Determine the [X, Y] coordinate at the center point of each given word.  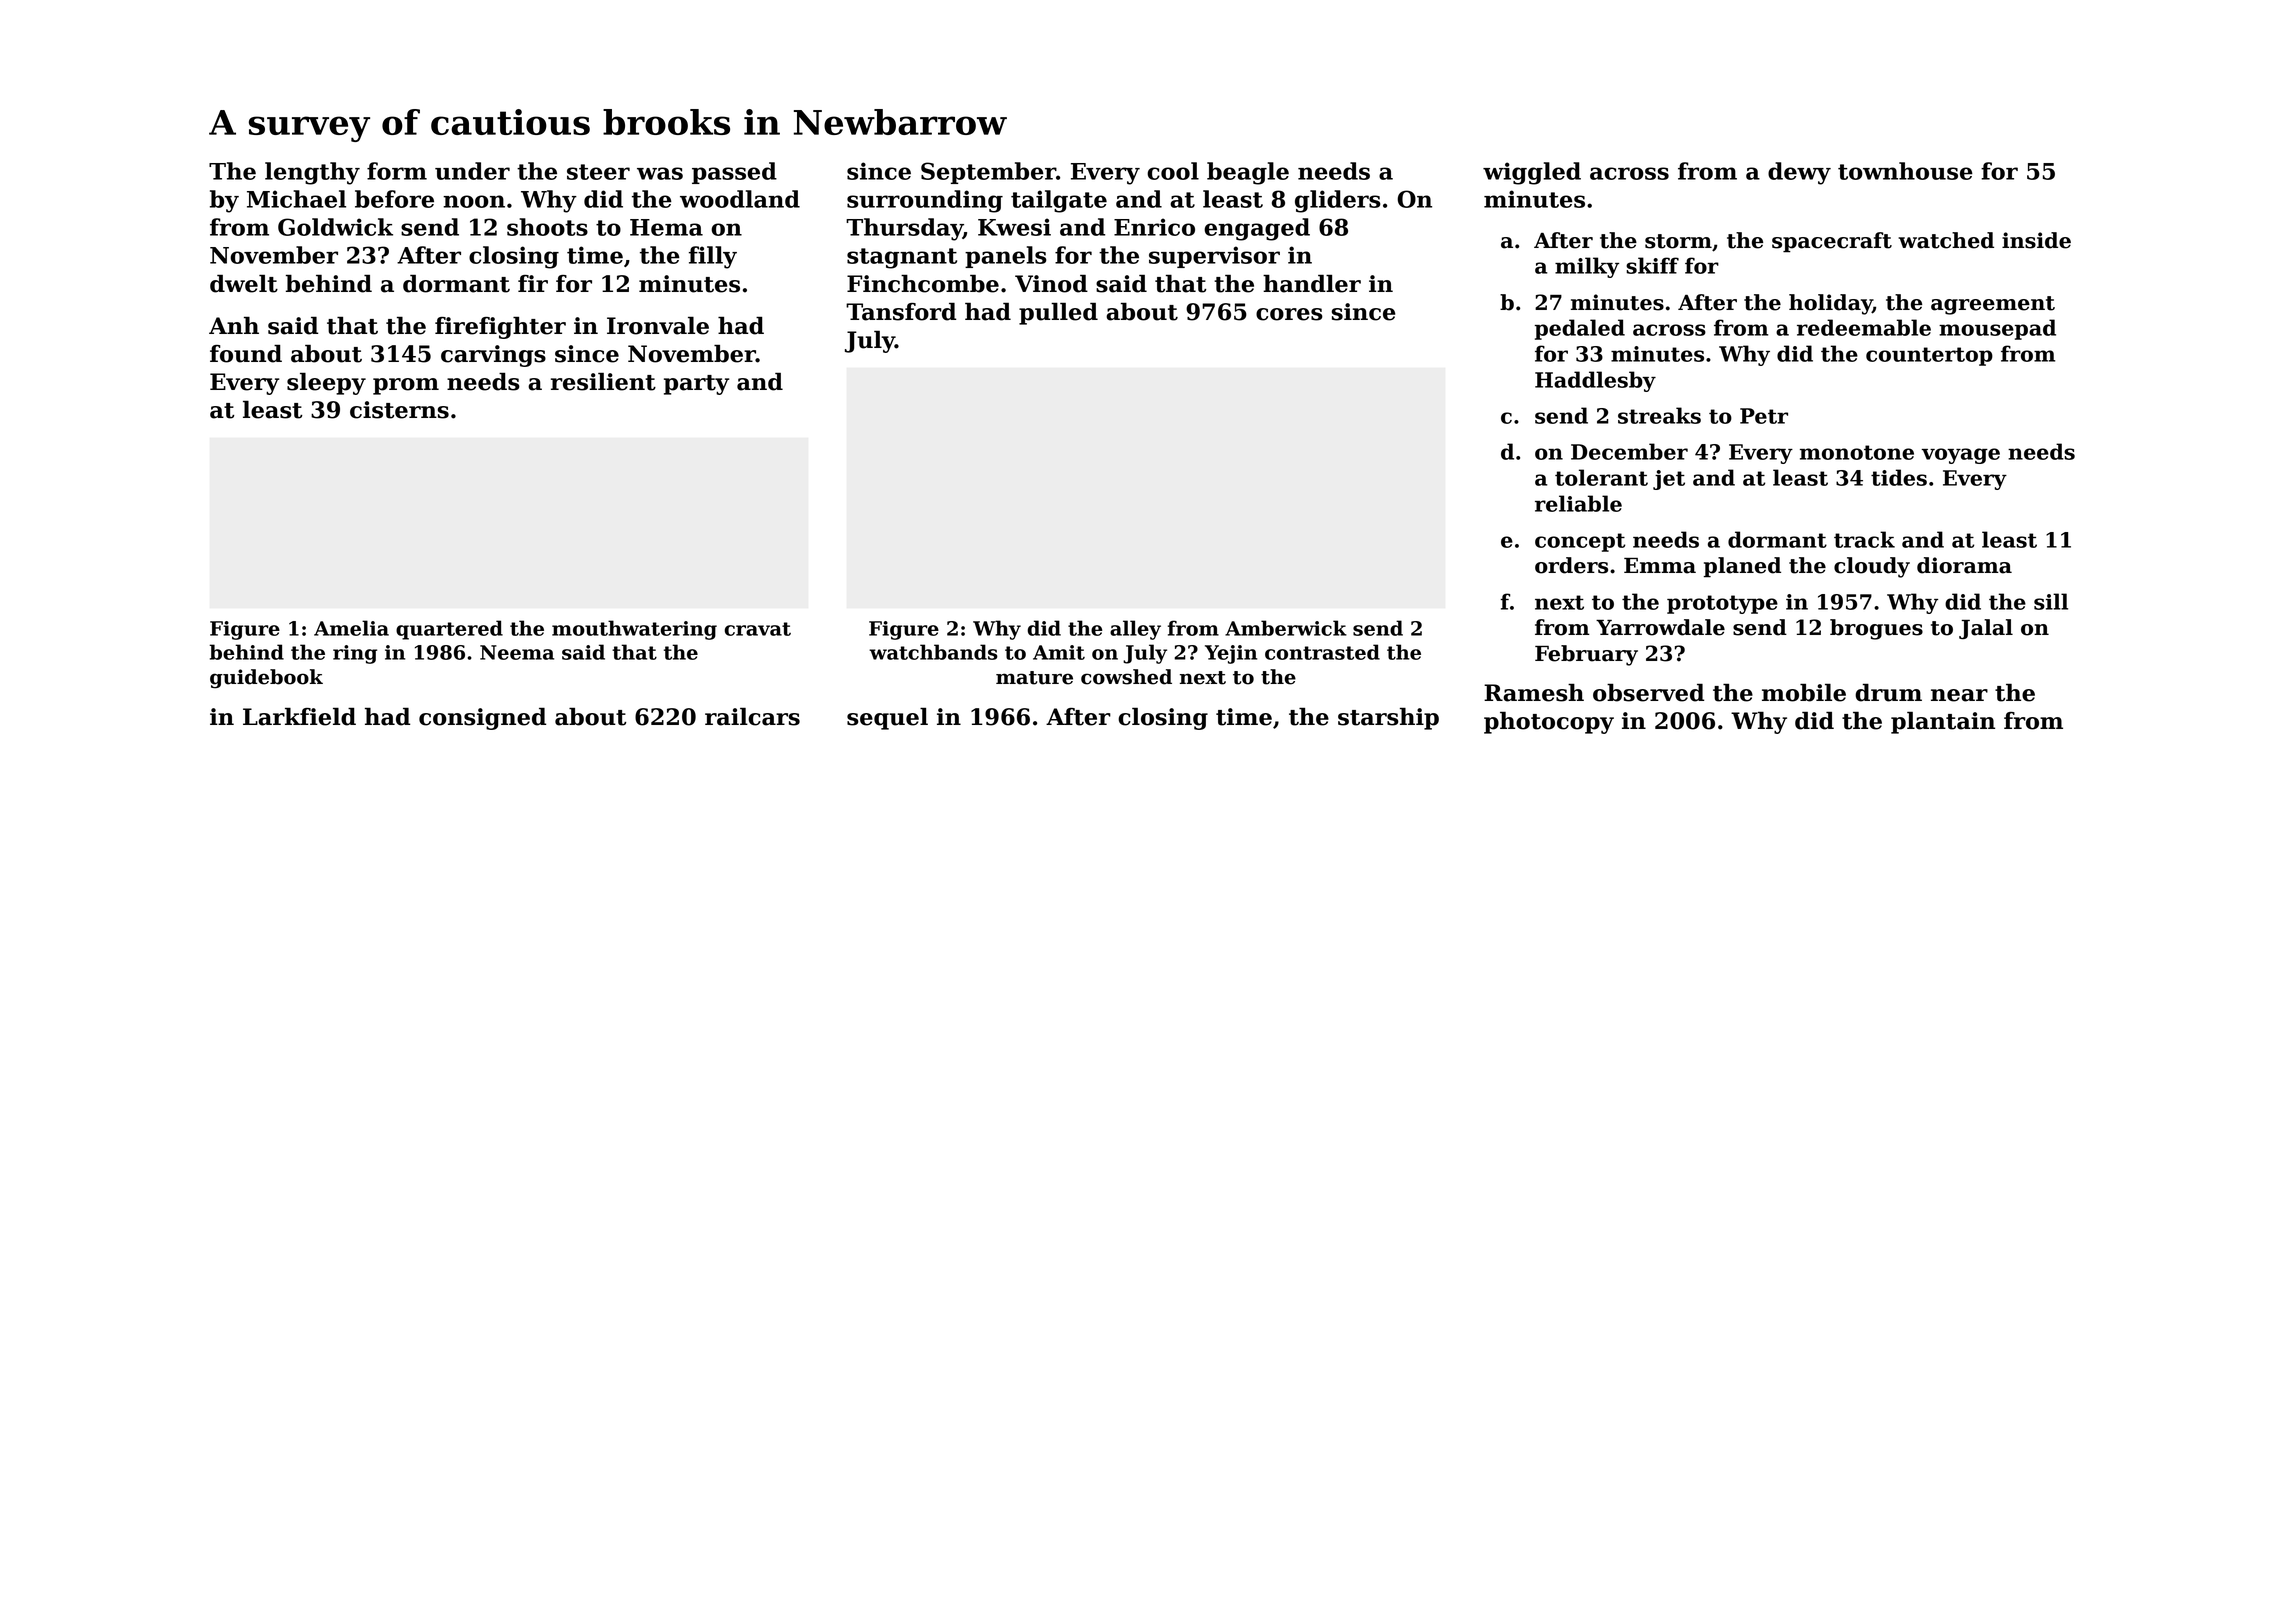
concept [1580, 542]
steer [598, 172]
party [697, 385]
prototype [1722, 604]
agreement [1993, 305]
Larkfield [299, 717]
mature [1034, 678]
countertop [1929, 356]
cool [1173, 171]
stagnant [902, 258]
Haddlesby [1595, 381]
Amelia [351, 628]
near [1959, 695]
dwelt [244, 284]
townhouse [1905, 171]
